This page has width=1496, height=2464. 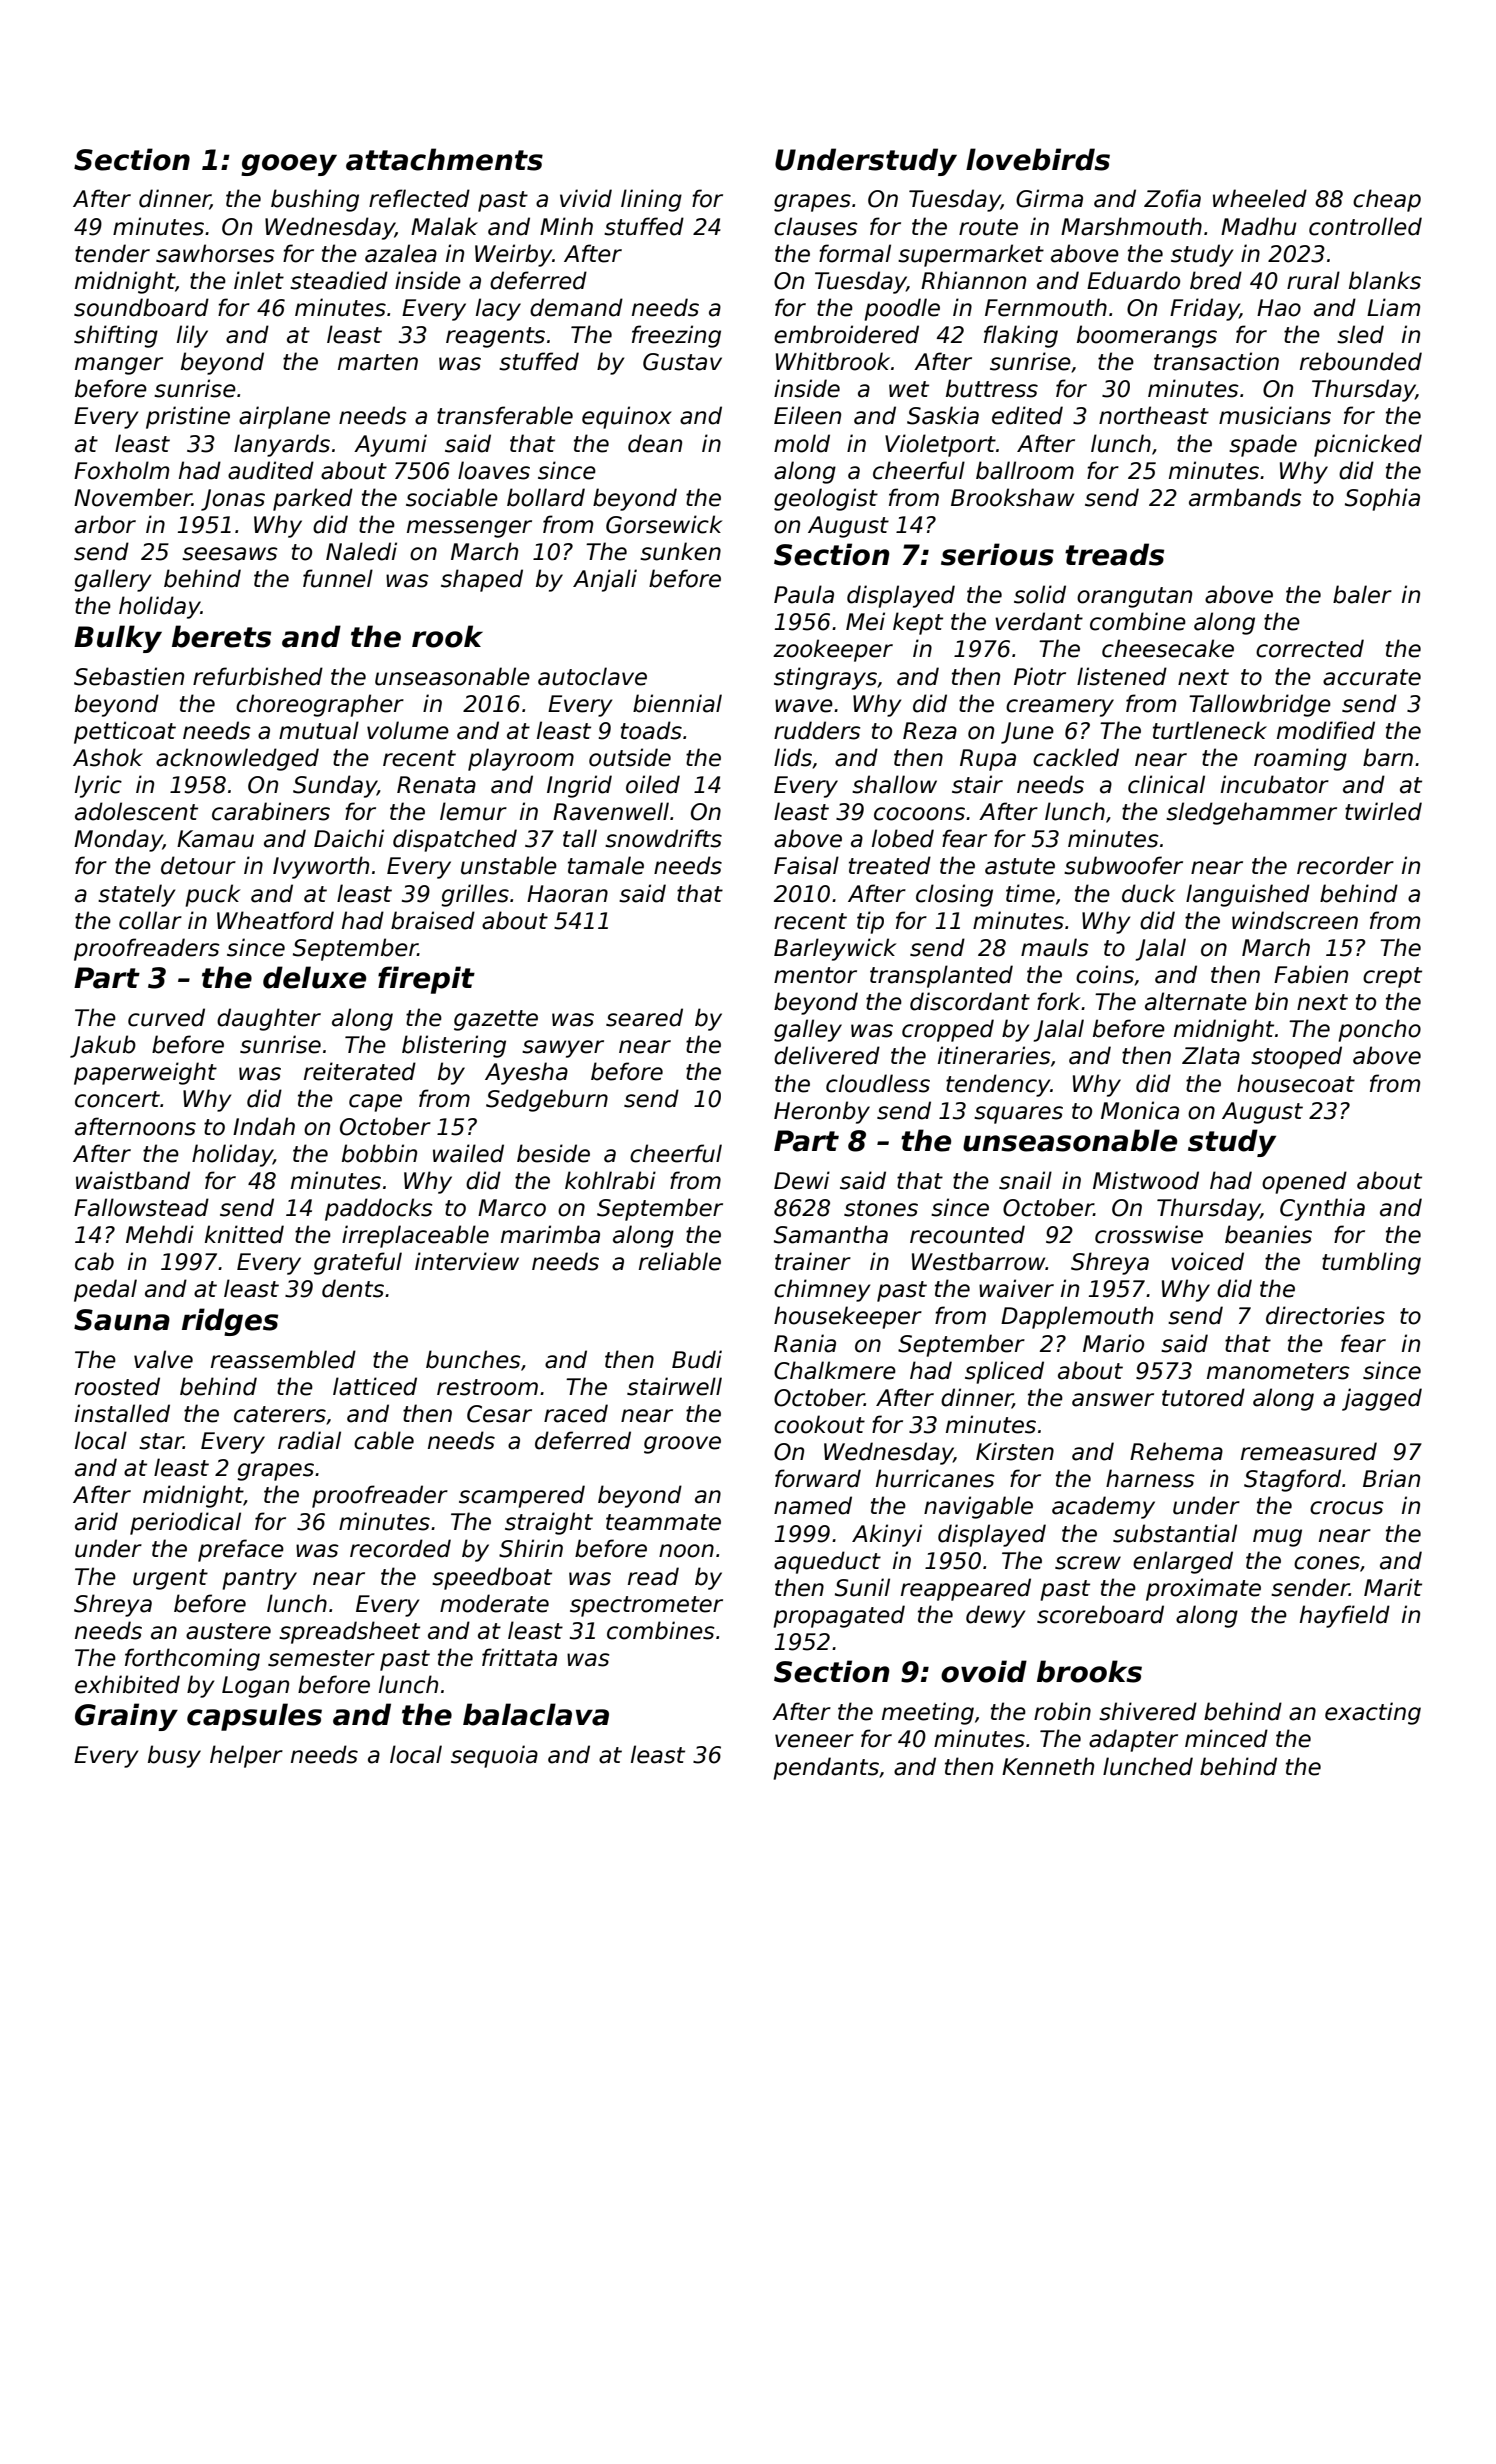 I want to click on Zlata, so click(x=1211, y=1055).
